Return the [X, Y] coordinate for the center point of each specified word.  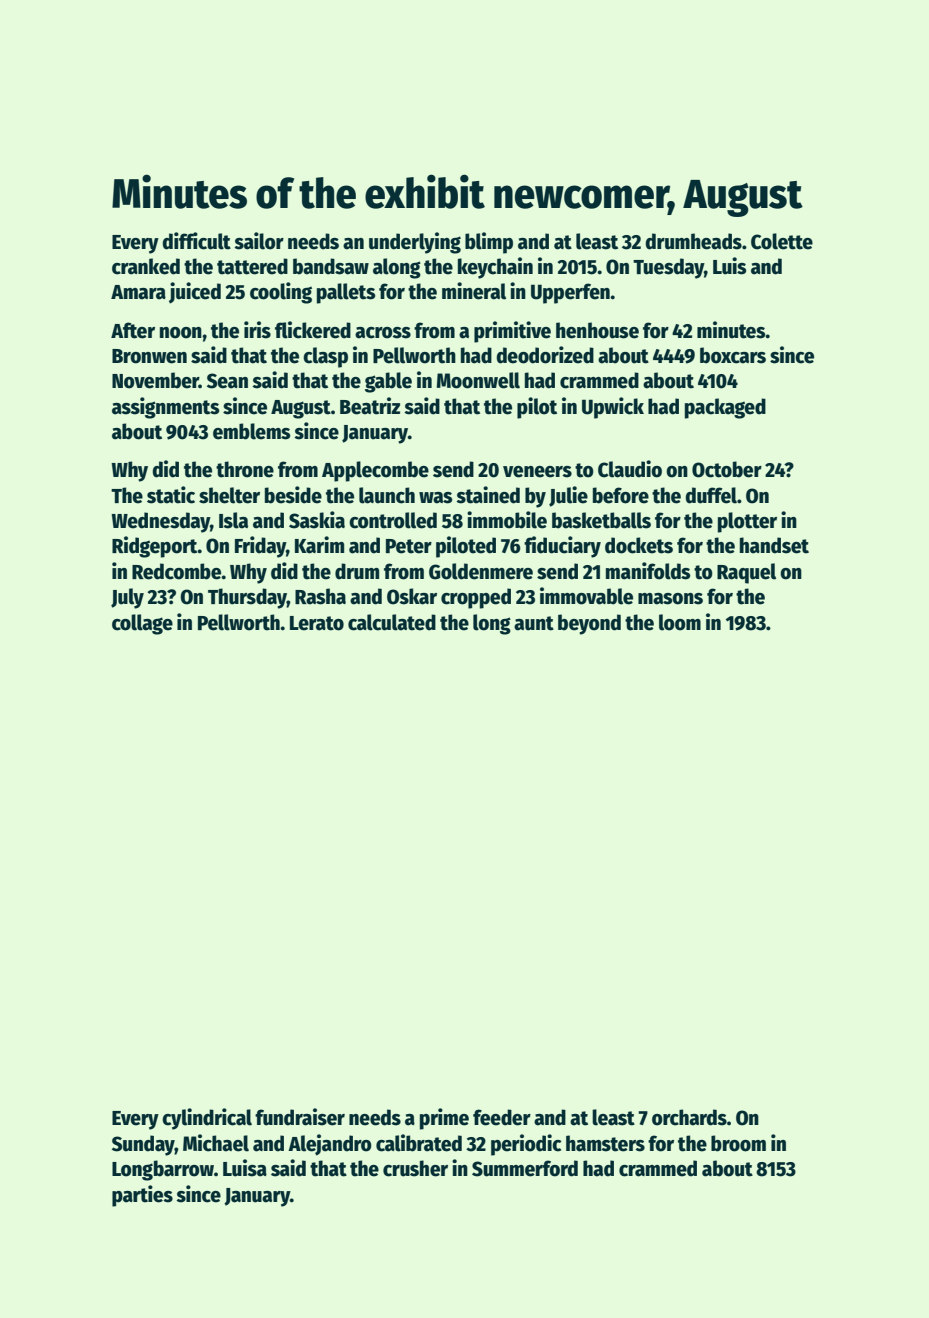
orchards [689, 1117]
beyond [589, 624]
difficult [196, 241]
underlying [415, 243]
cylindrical [207, 1119]
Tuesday [668, 268]
